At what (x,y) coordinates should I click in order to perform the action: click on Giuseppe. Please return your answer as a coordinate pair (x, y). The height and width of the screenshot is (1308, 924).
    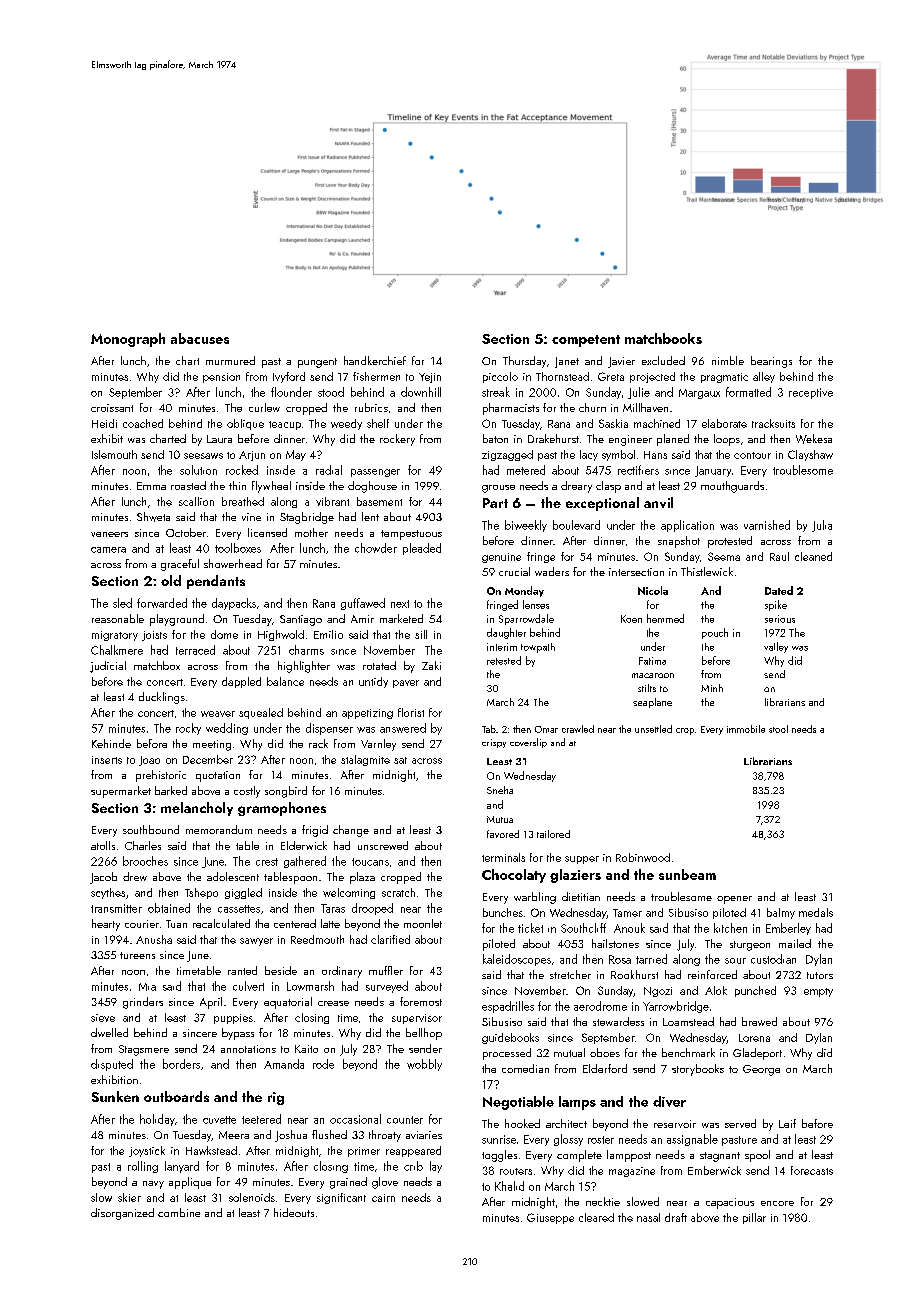
    Looking at the image, I should click on (550, 1218).
